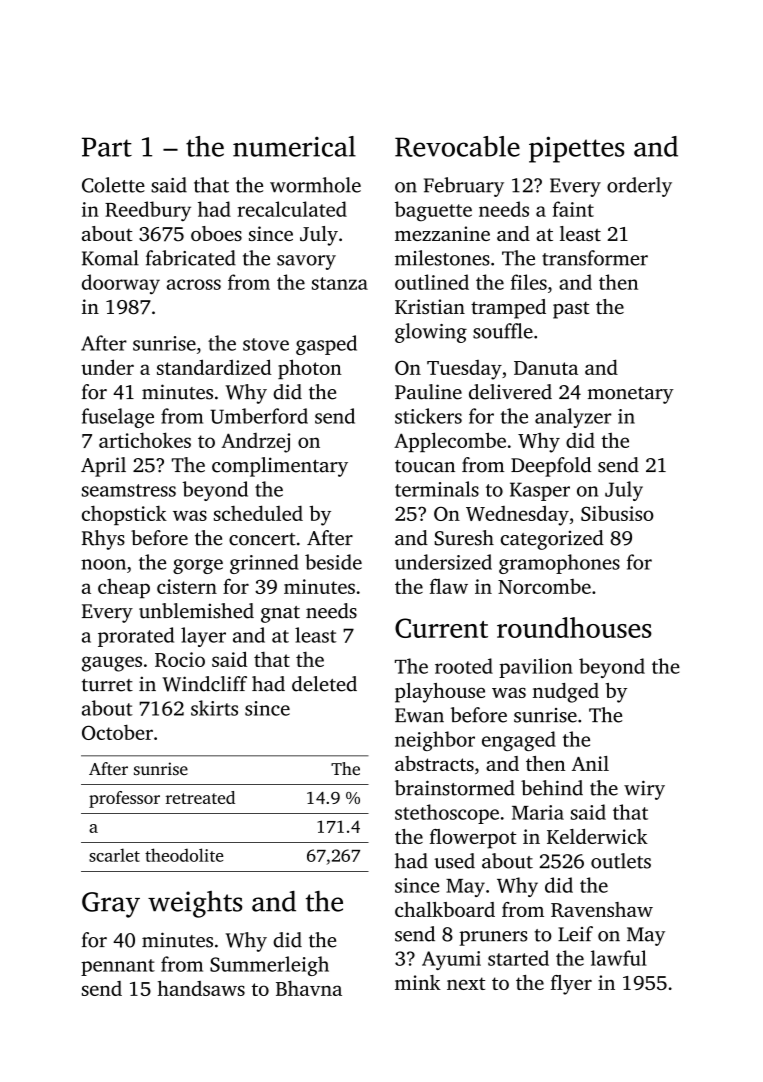 This image has height=1082, width=763. I want to click on Revocable, so click(457, 146).
